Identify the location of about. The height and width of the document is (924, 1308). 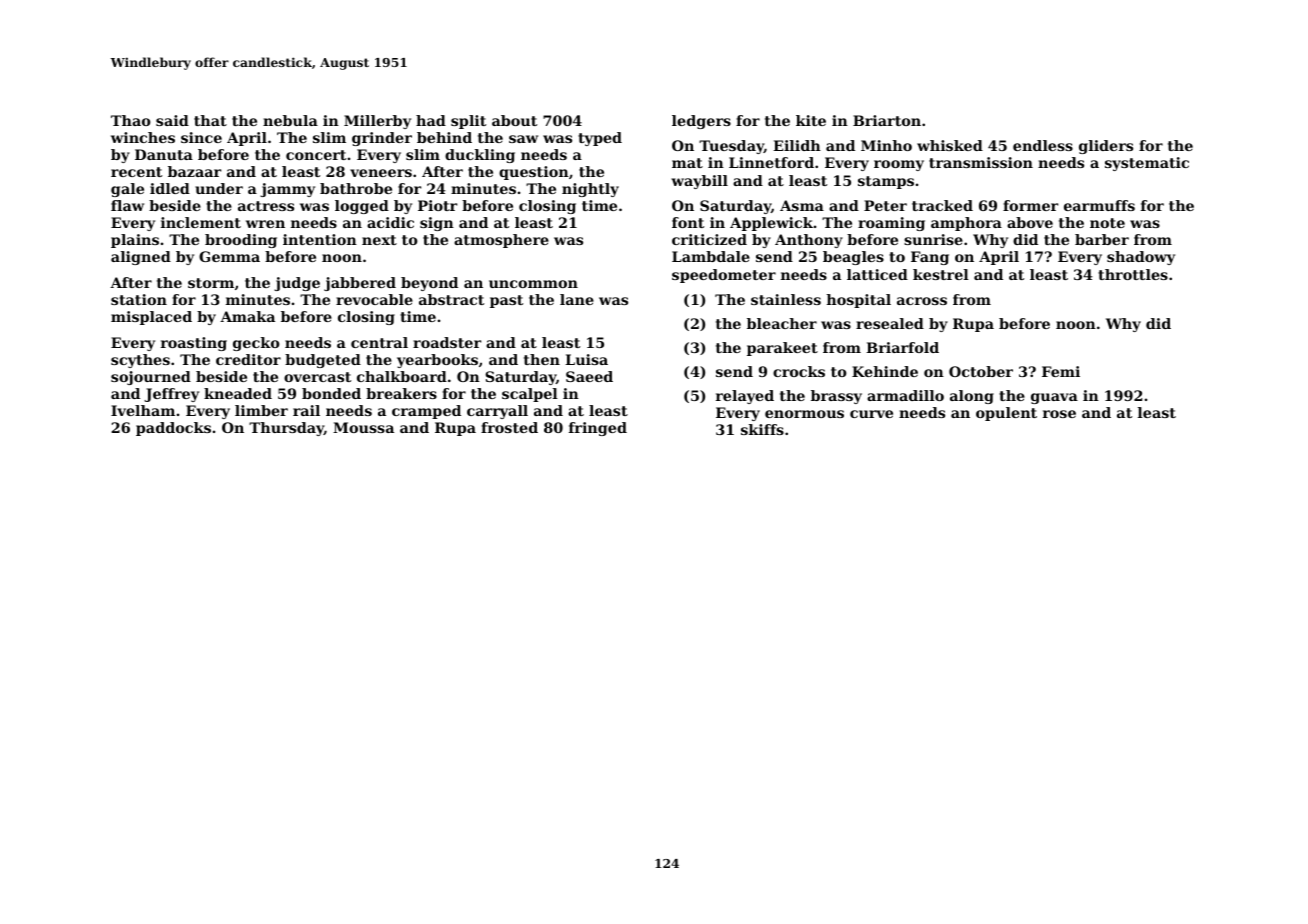
(514, 120).
